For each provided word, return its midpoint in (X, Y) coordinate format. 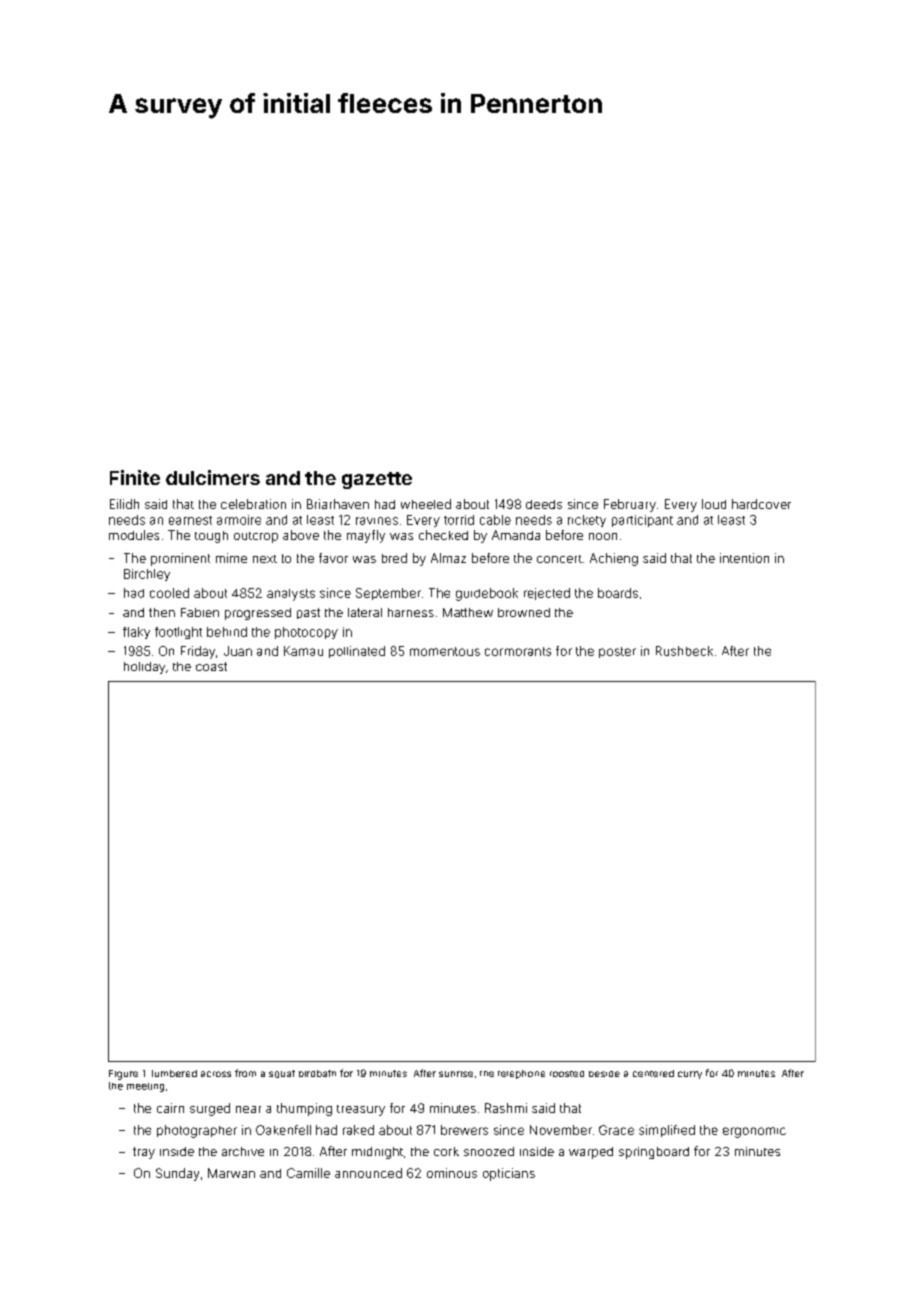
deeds (544, 504)
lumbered (174, 1073)
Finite (135, 477)
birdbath (317, 1073)
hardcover (761, 504)
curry (690, 1075)
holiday (144, 668)
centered (653, 1073)
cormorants (518, 651)
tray (144, 1153)
